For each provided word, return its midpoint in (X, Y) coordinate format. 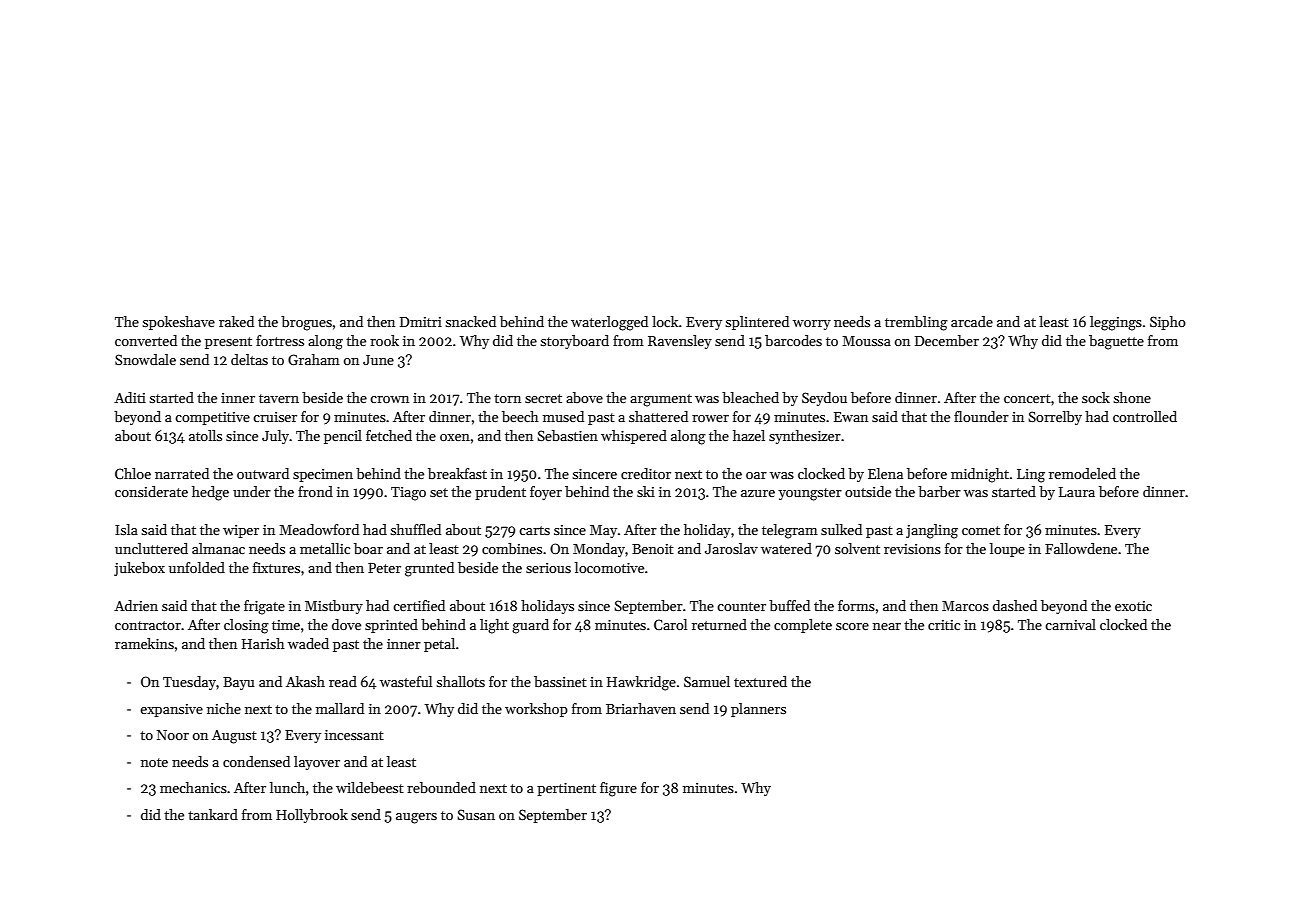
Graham (314, 359)
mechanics (193, 787)
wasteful (406, 681)
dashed (1015, 605)
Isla (126, 529)
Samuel (707, 681)
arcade (972, 321)
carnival (1070, 624)
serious (548, 568)
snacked (471, 321)
